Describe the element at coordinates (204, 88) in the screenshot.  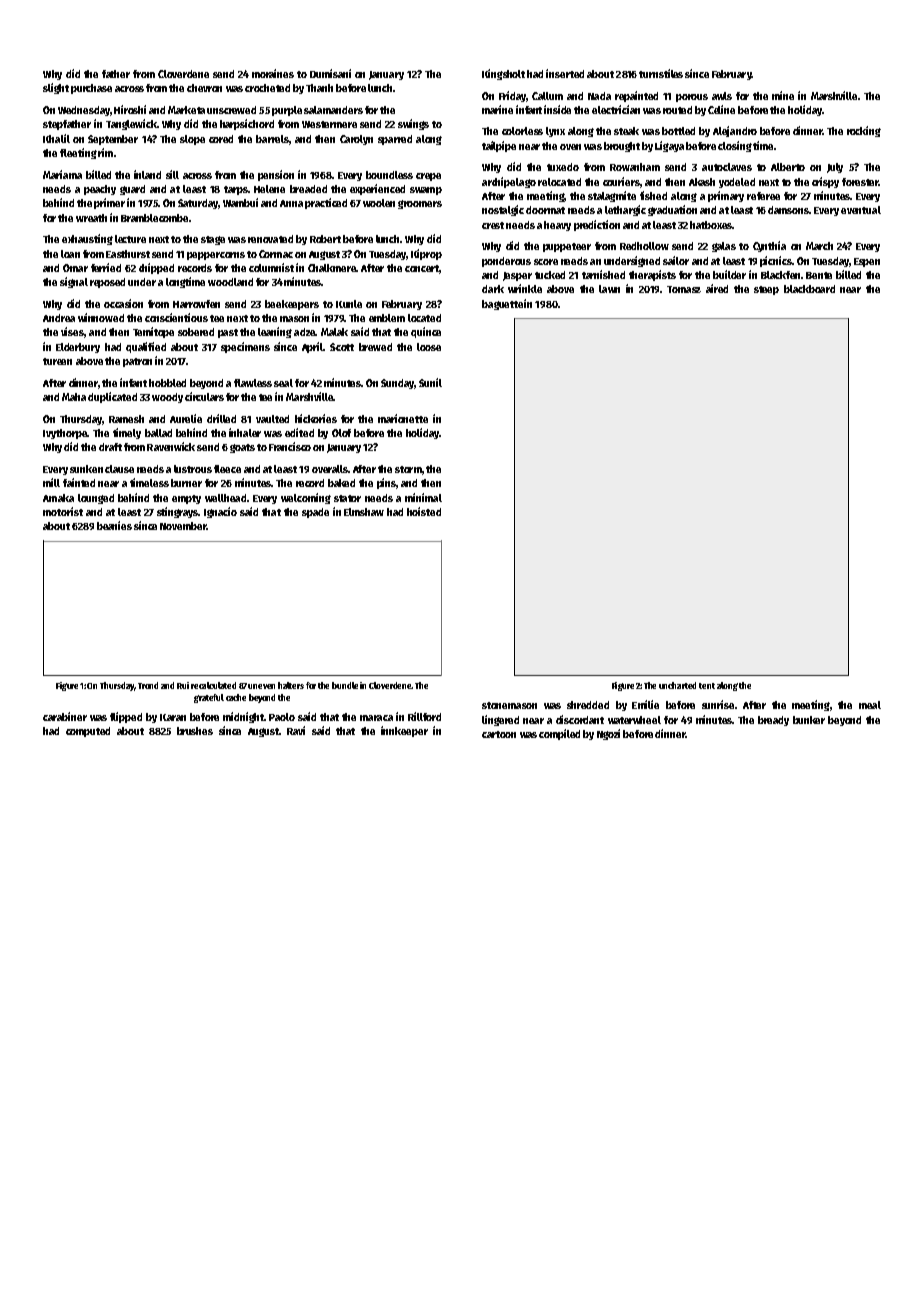
I see `chevron` at that location.
